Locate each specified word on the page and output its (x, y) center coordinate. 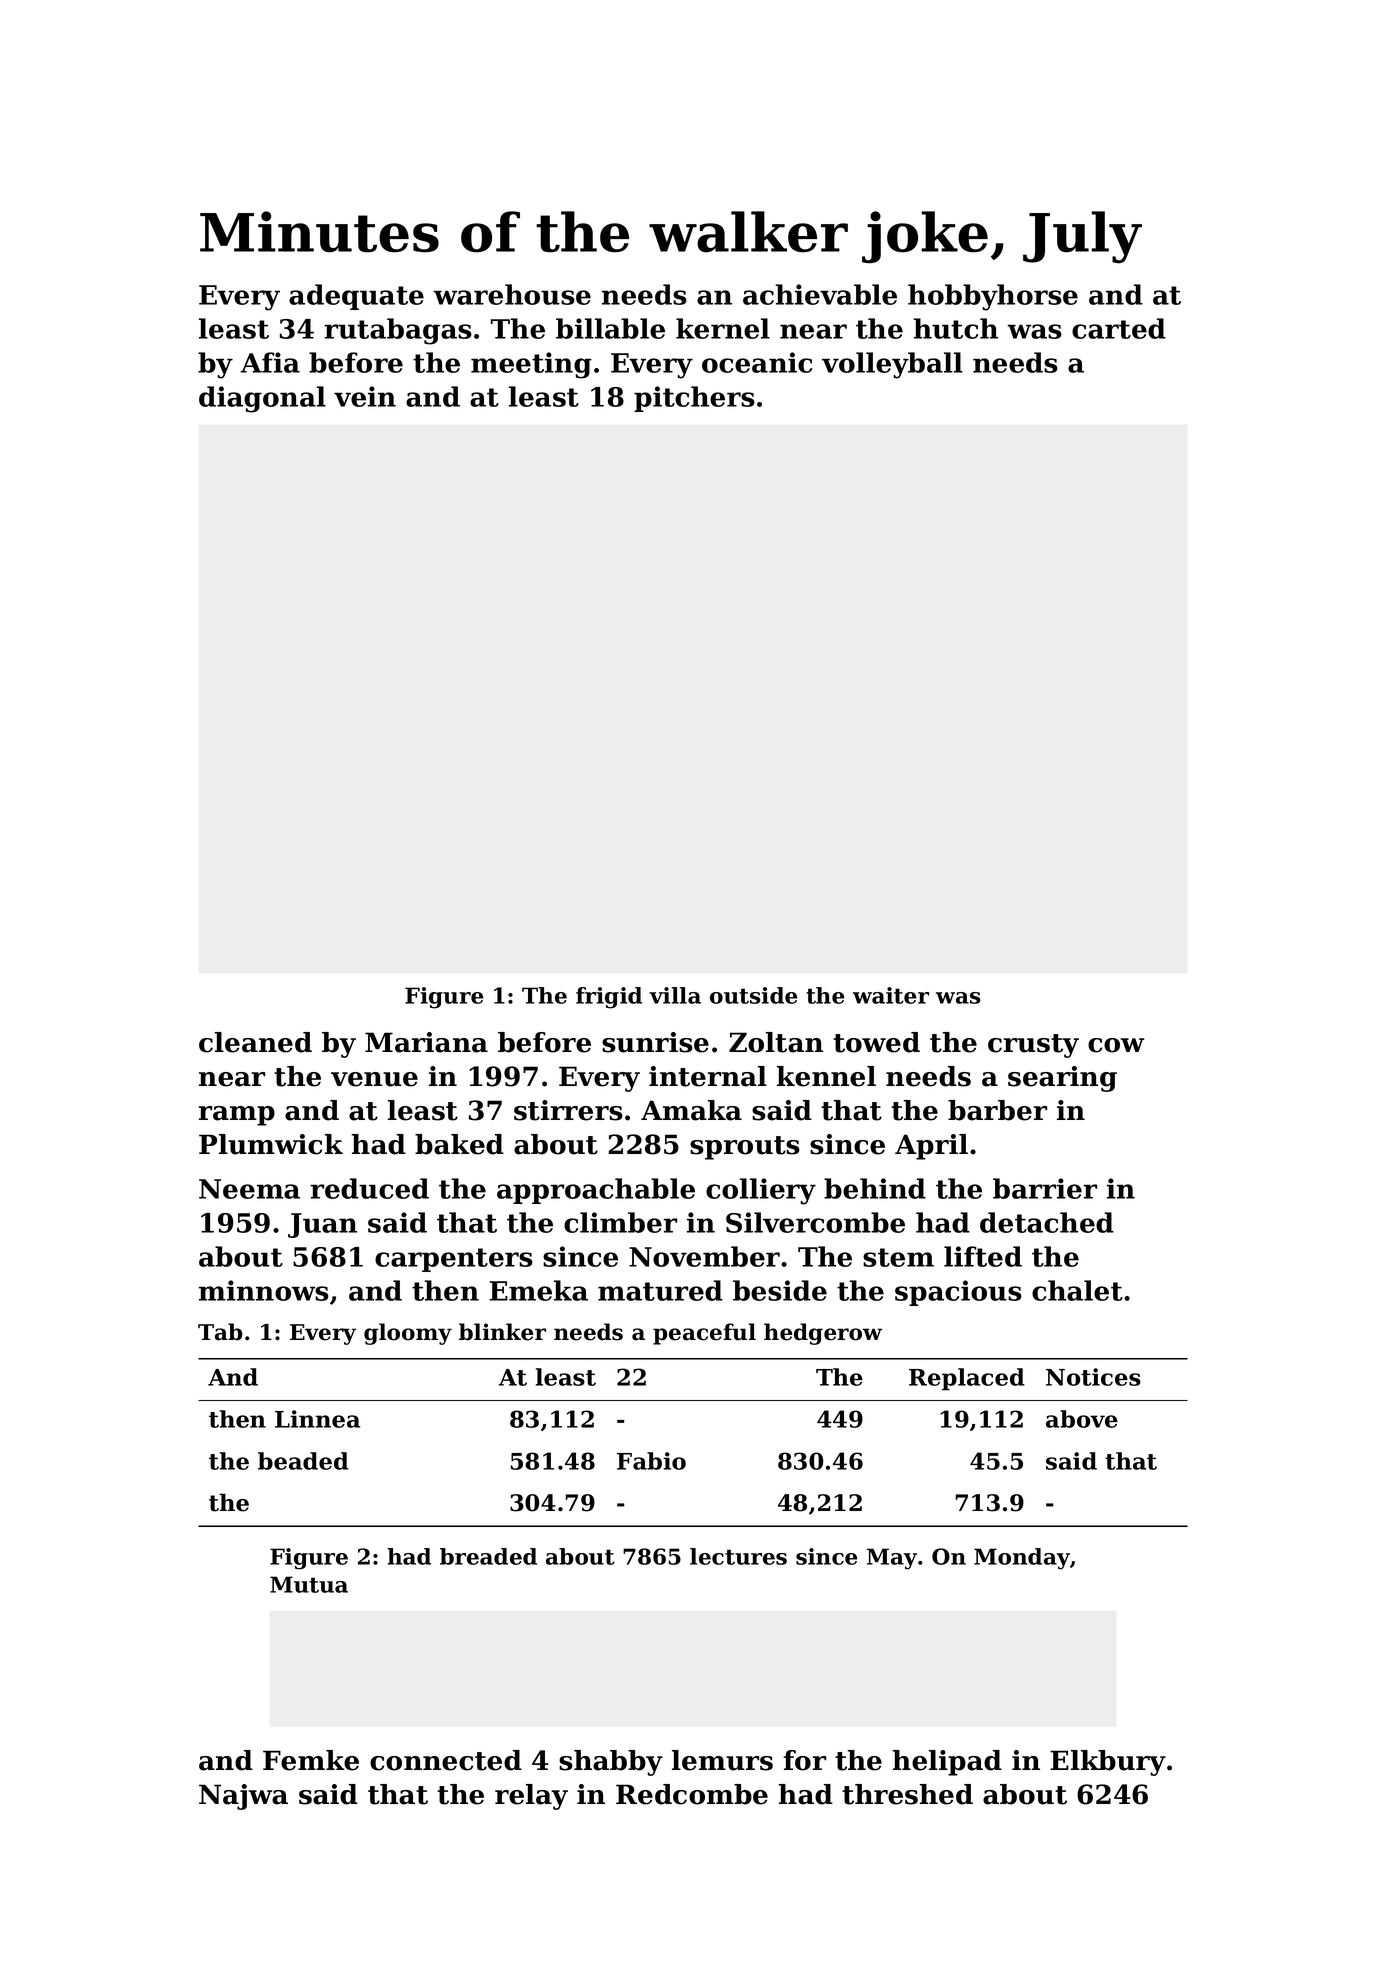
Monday (1022, 1559)
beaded (303, 1461)
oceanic (757, 362)
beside (780, 1290)
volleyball (892, 365)
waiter (891, 995)
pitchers (694, 399)
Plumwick (271, 1144)
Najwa (243, 1797)
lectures (738, 1556)
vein (365, 396)
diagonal (262, 399)
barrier (1045, 1188)
